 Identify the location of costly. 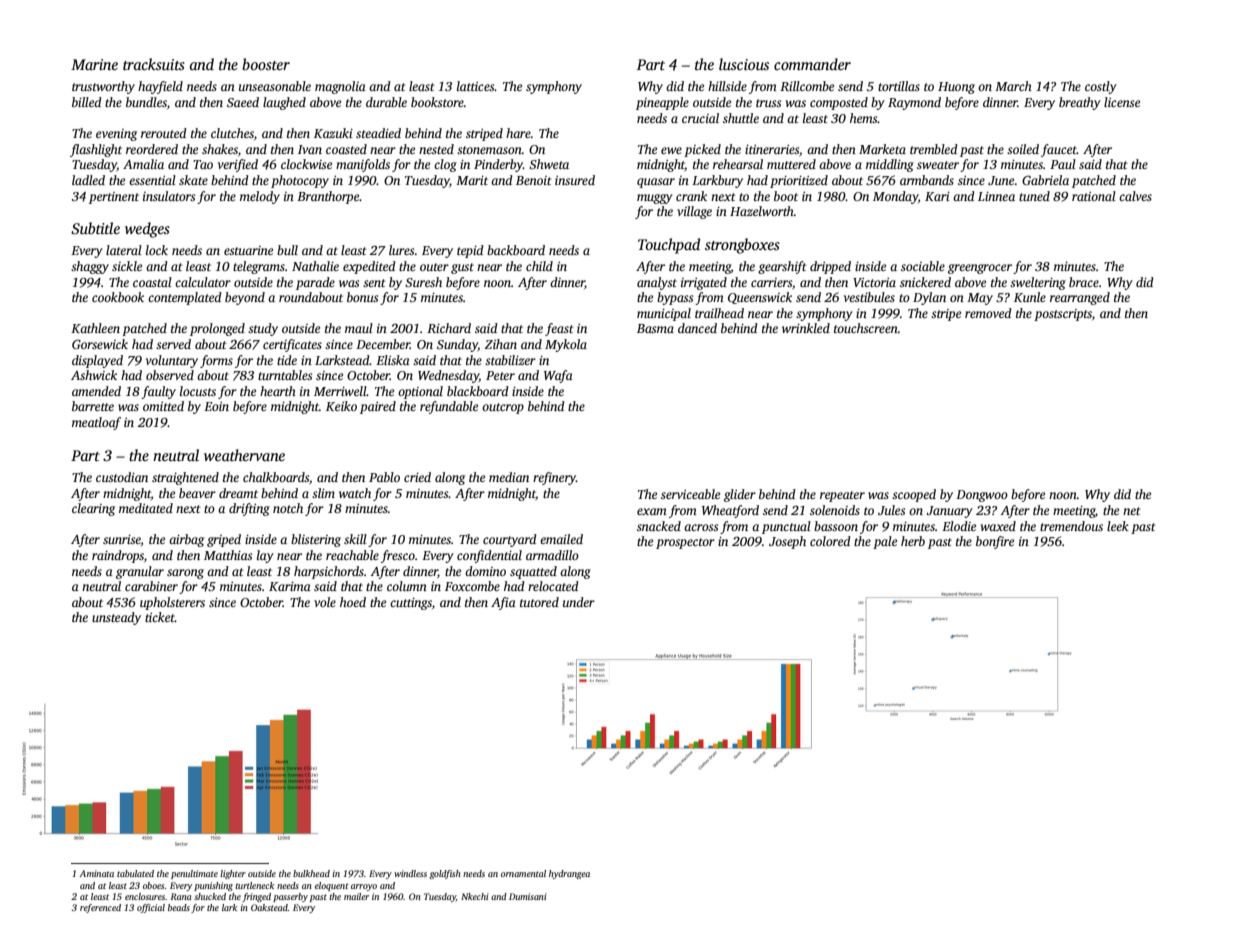
(1100, 87).
